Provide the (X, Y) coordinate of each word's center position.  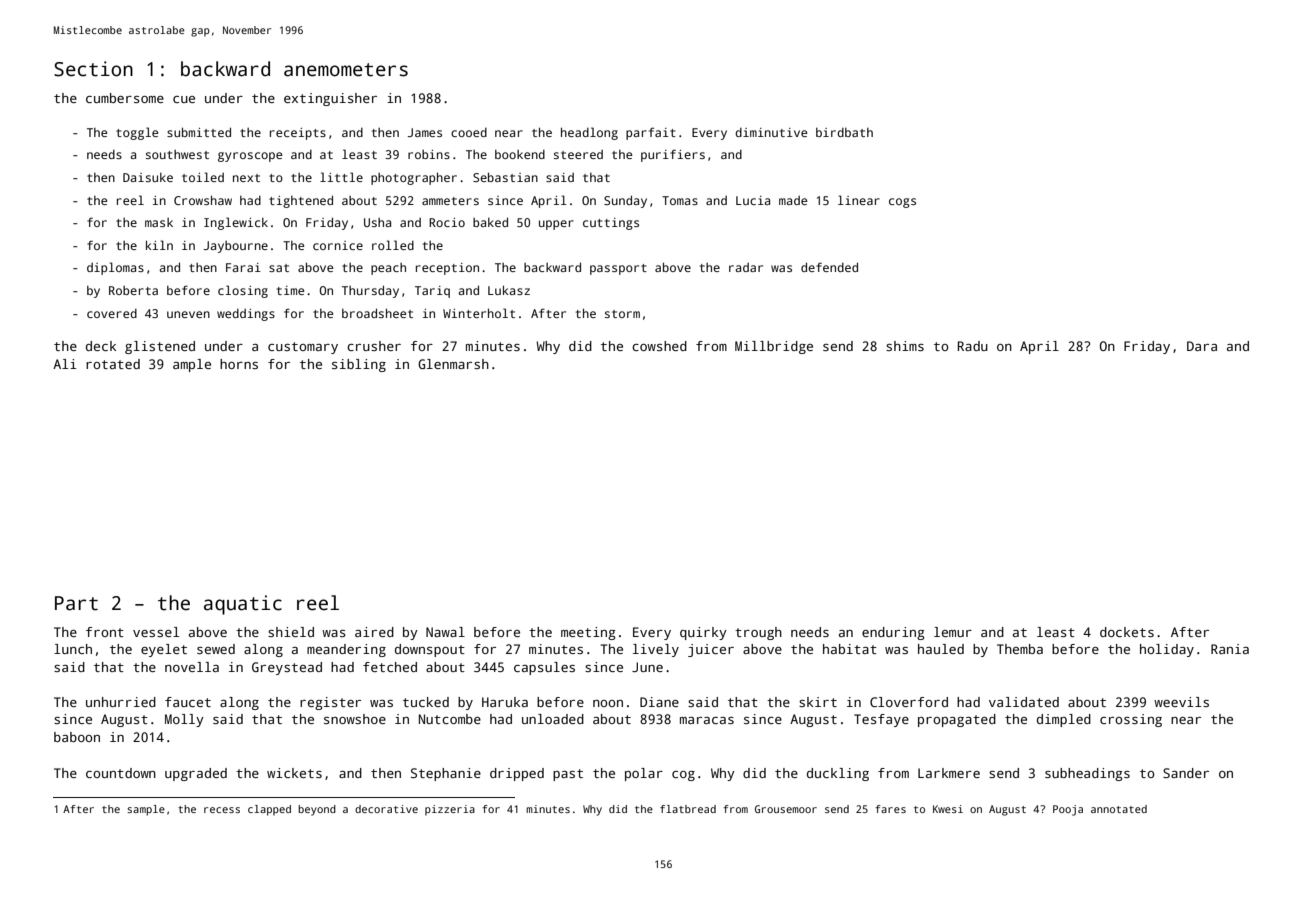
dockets (1127, 632)
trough (758, 633)
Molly (184, 720)
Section (93, 69)
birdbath (844, 132)
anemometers (346, 70)
